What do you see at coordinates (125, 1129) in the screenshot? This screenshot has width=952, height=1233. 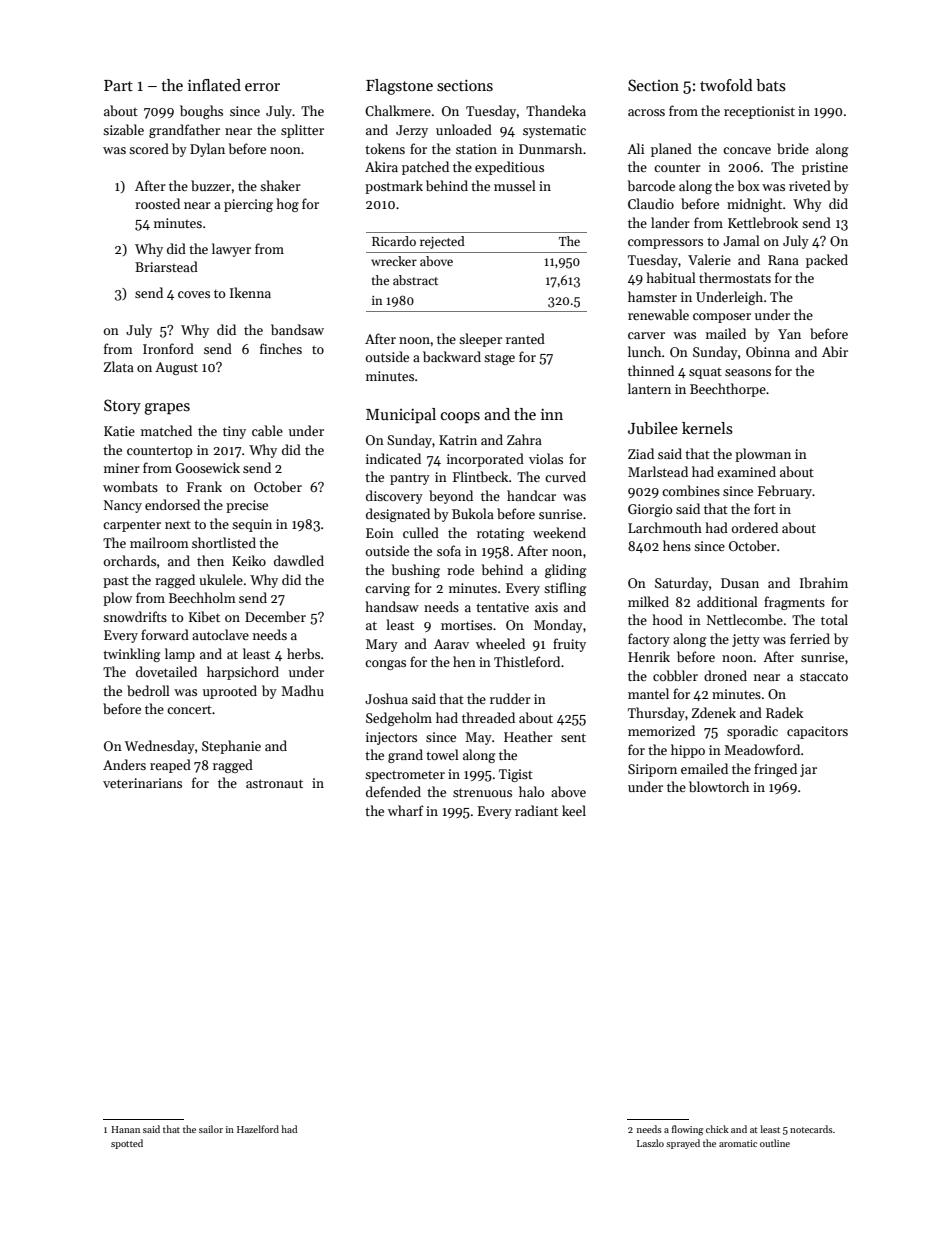 I see `Hanan` at bounding box center [125, 1129].
